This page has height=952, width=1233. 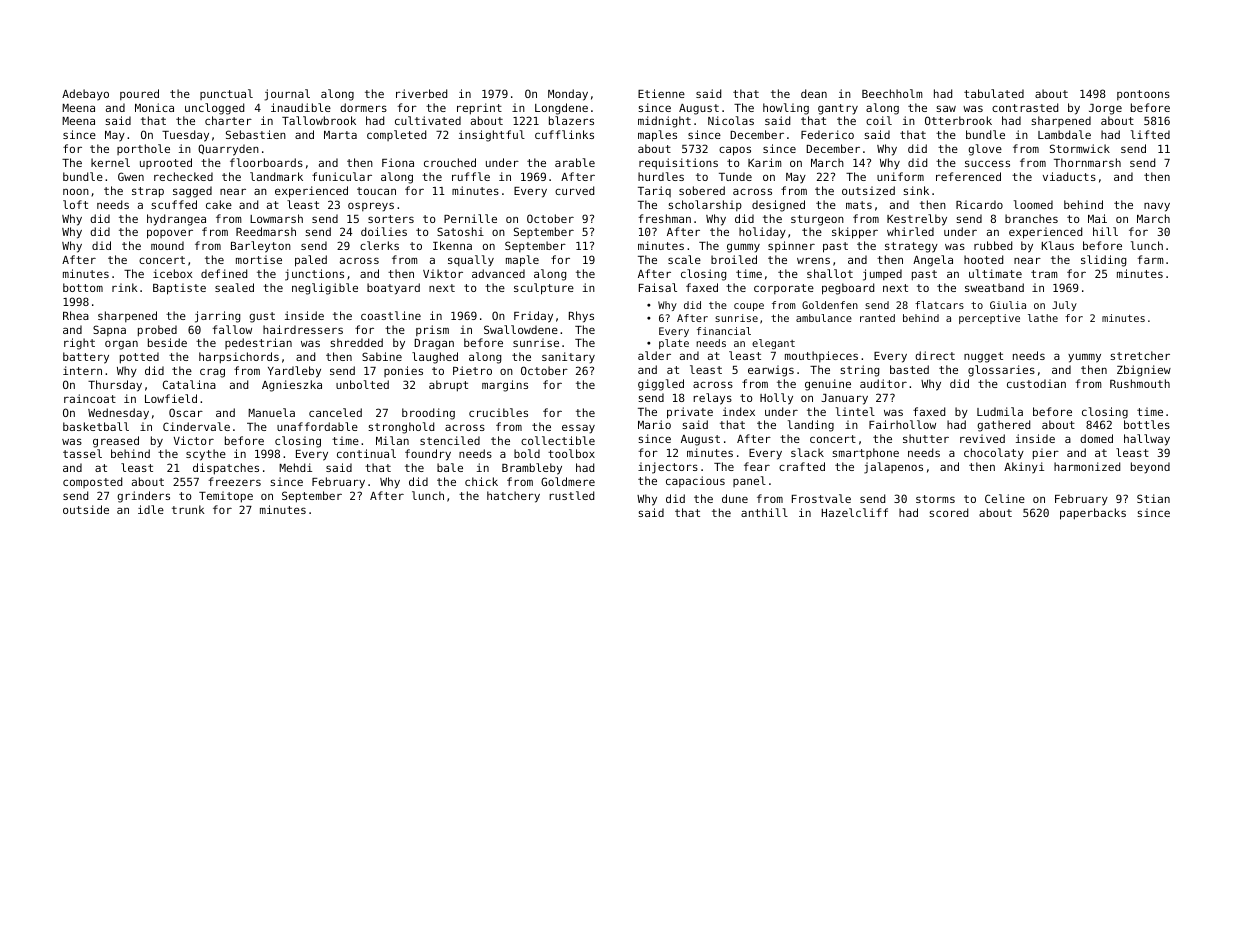 I want to click on tabulated, so click(x=994, y=93).
